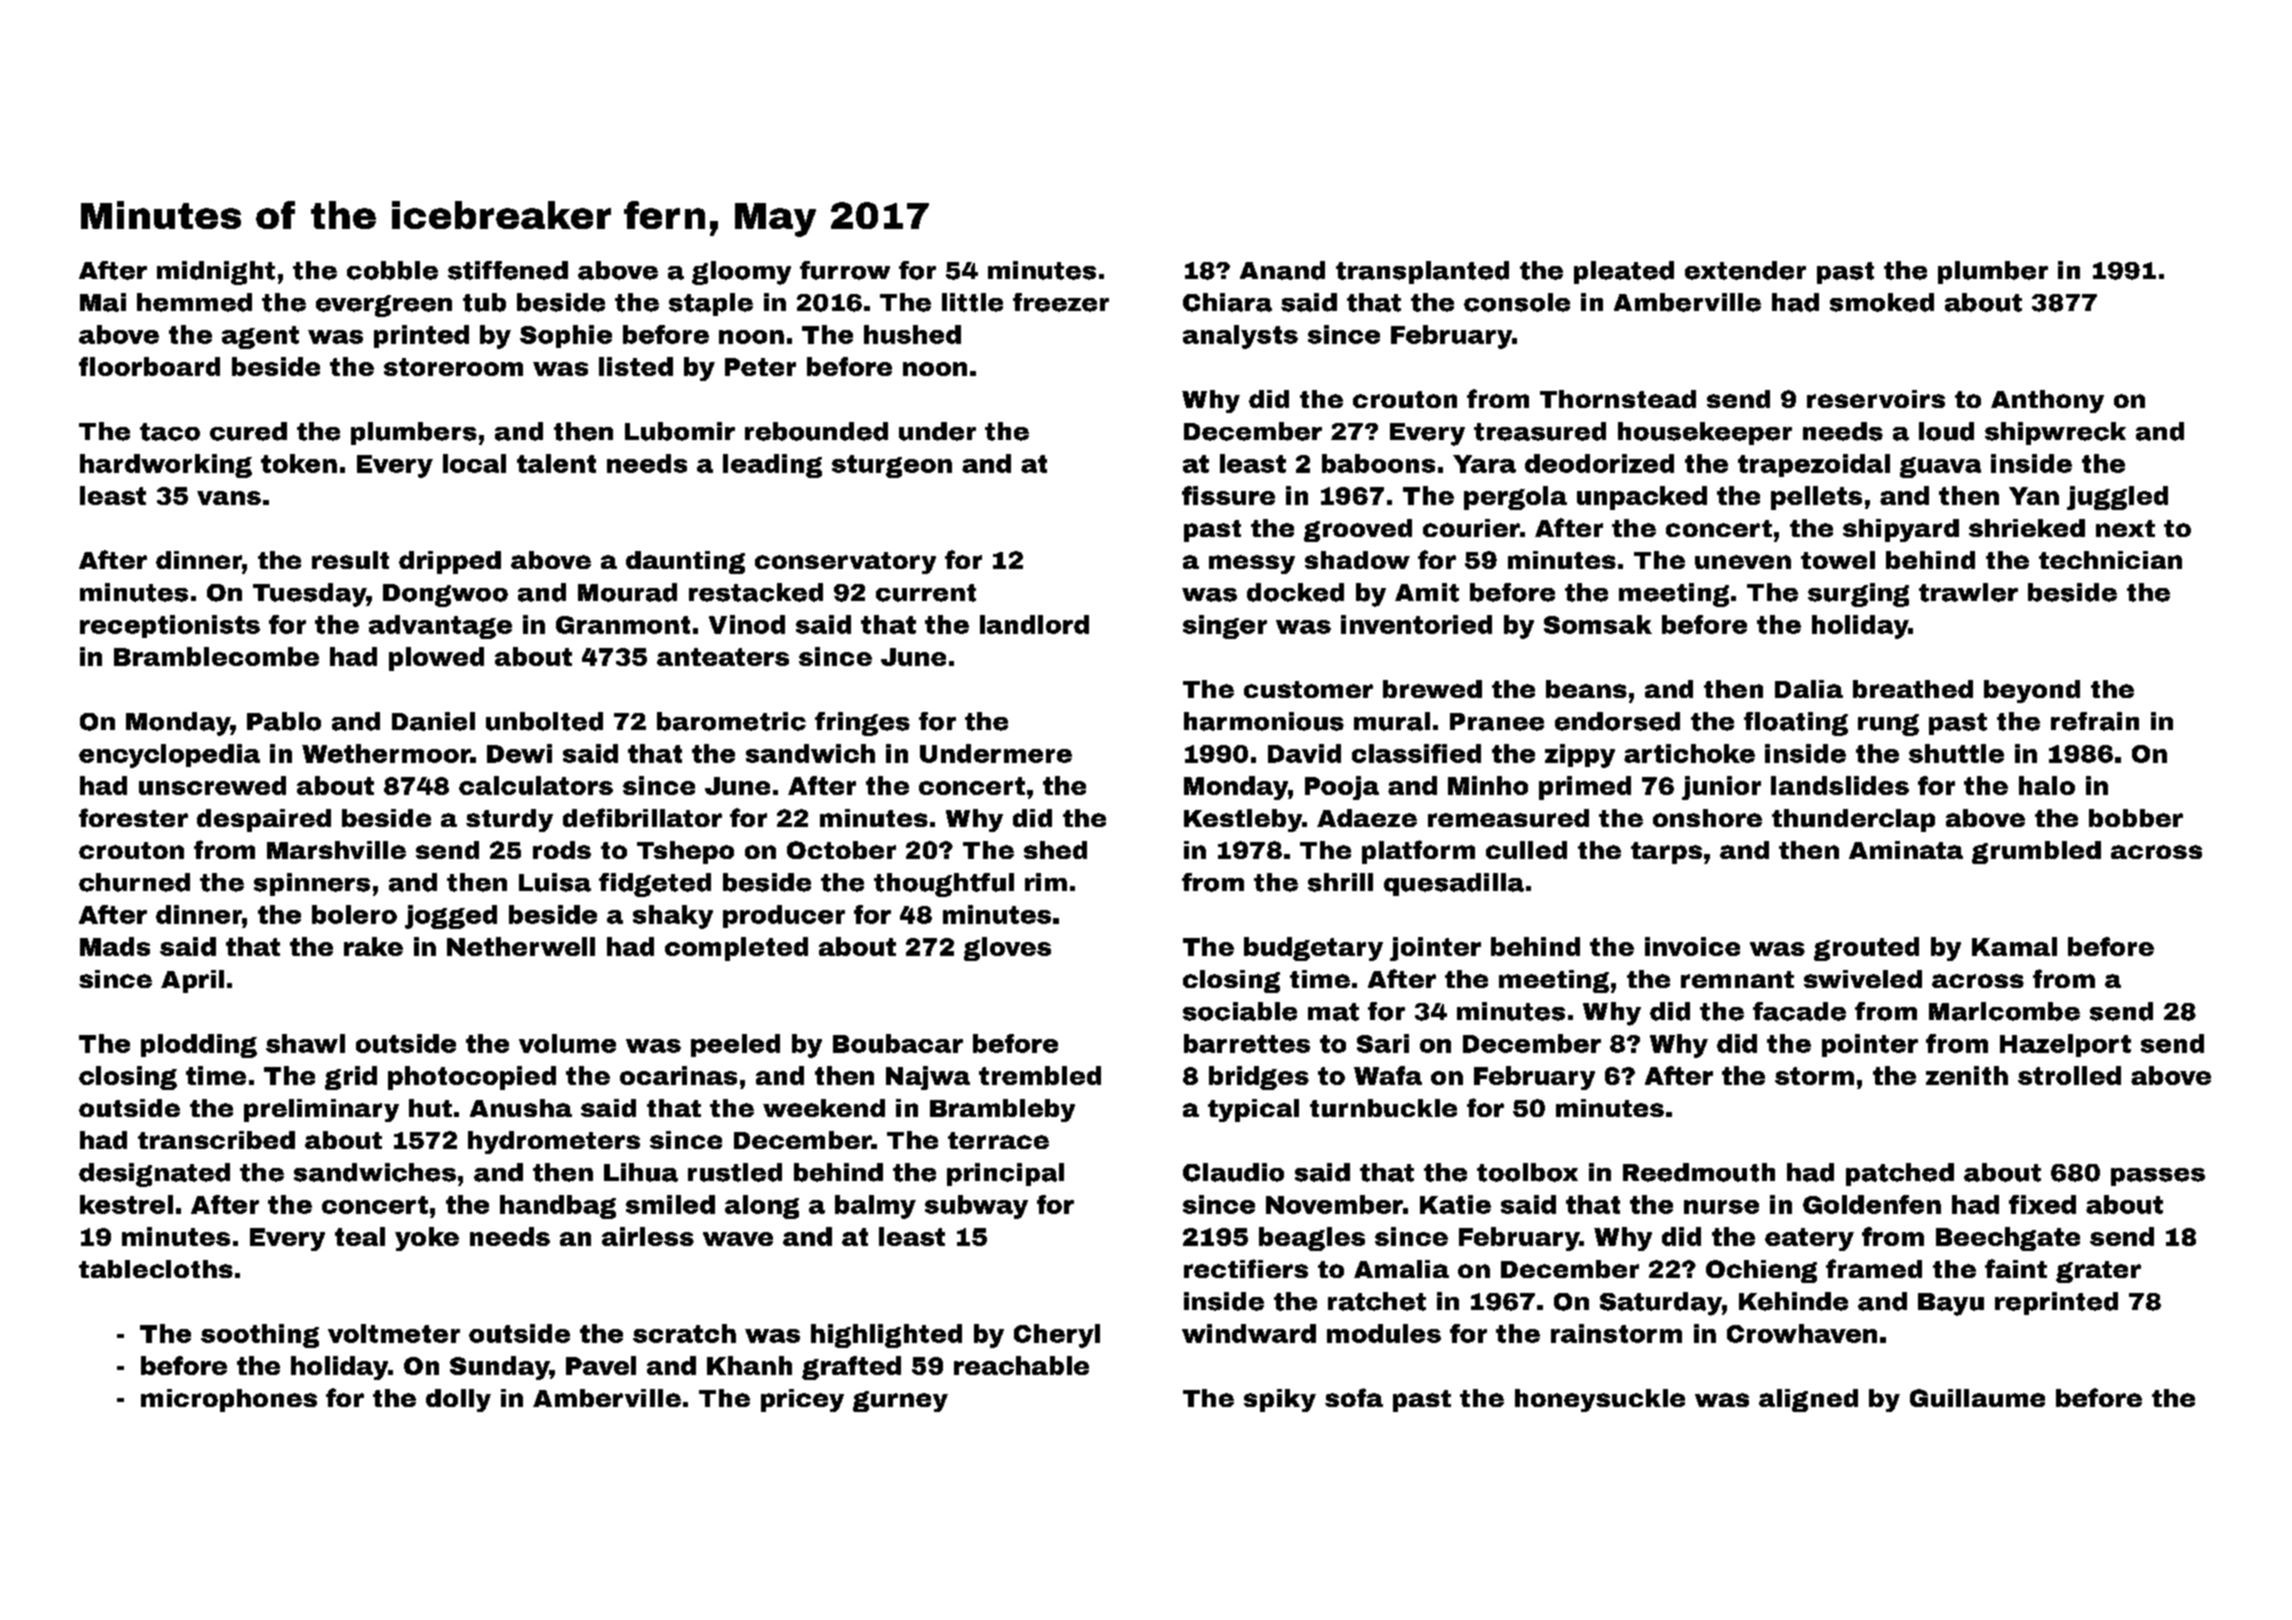 The width and height of the screenshot is (2292, 1620). I want to click on Bramblecombe, so click(216, 656).
